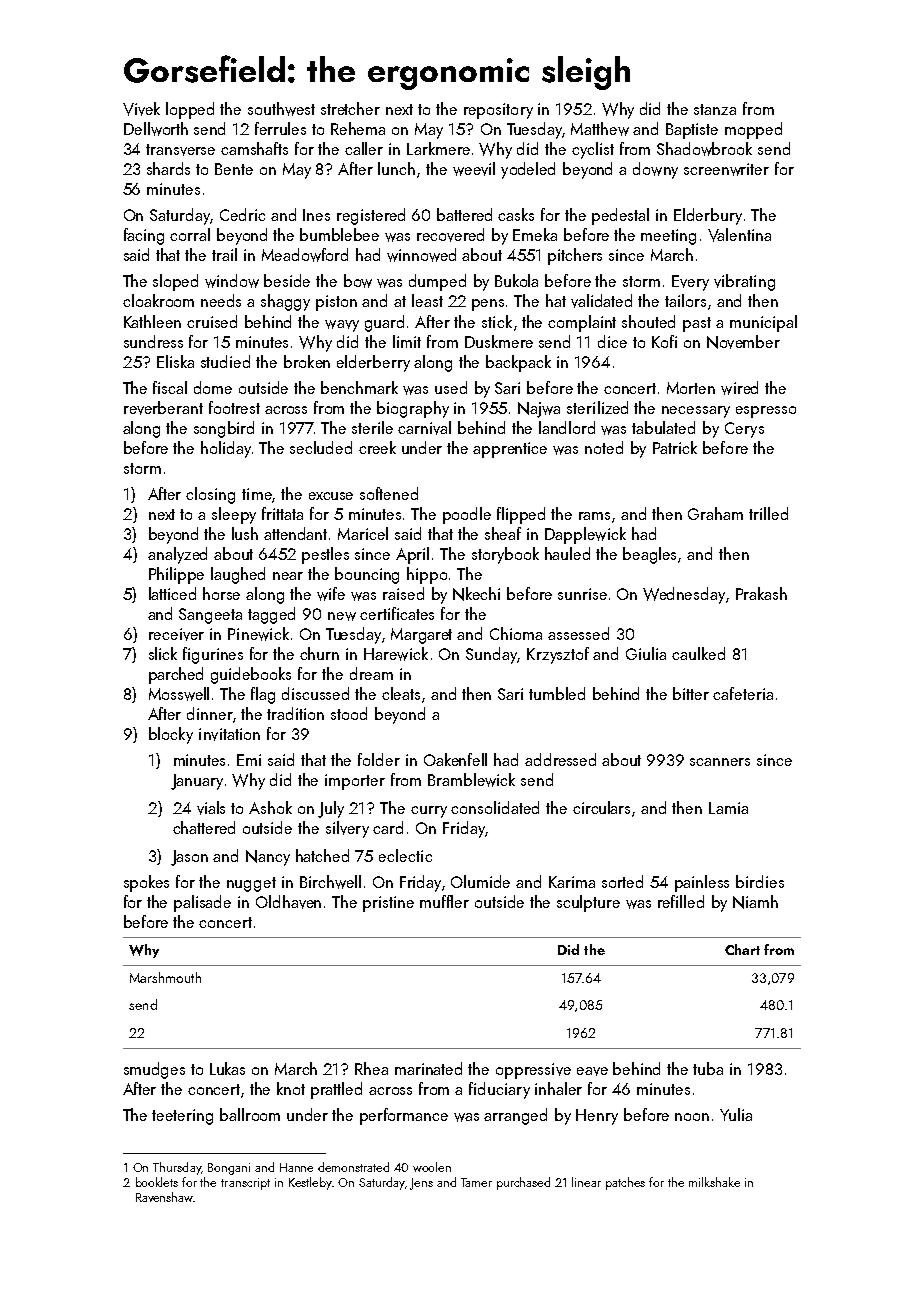 The height and width of the page is (1314, 924). I want to click on transcript, so click(245, 1184).
